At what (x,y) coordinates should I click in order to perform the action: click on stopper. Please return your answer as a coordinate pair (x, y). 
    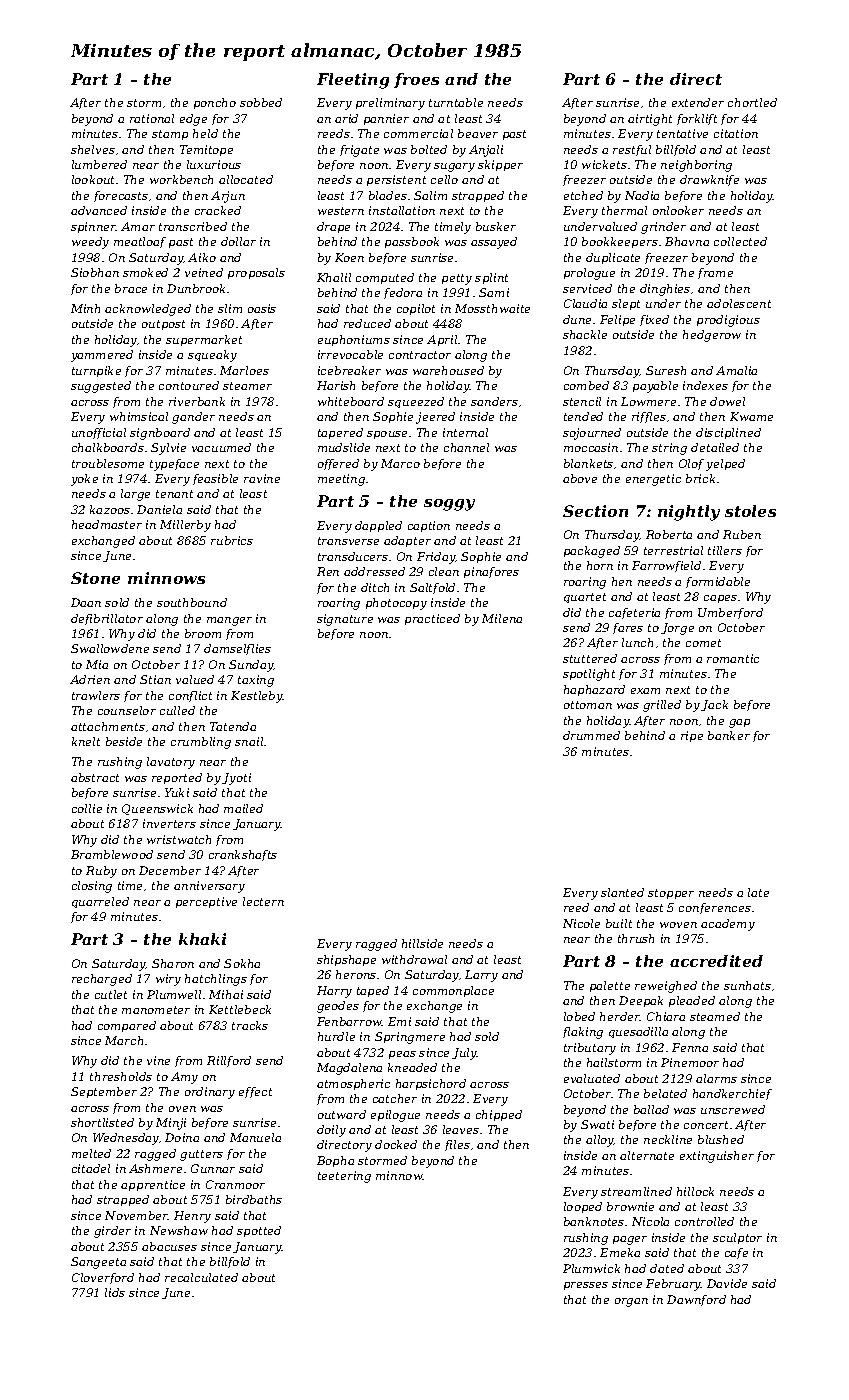
    Looking at the image, I should click on (671, 894).
